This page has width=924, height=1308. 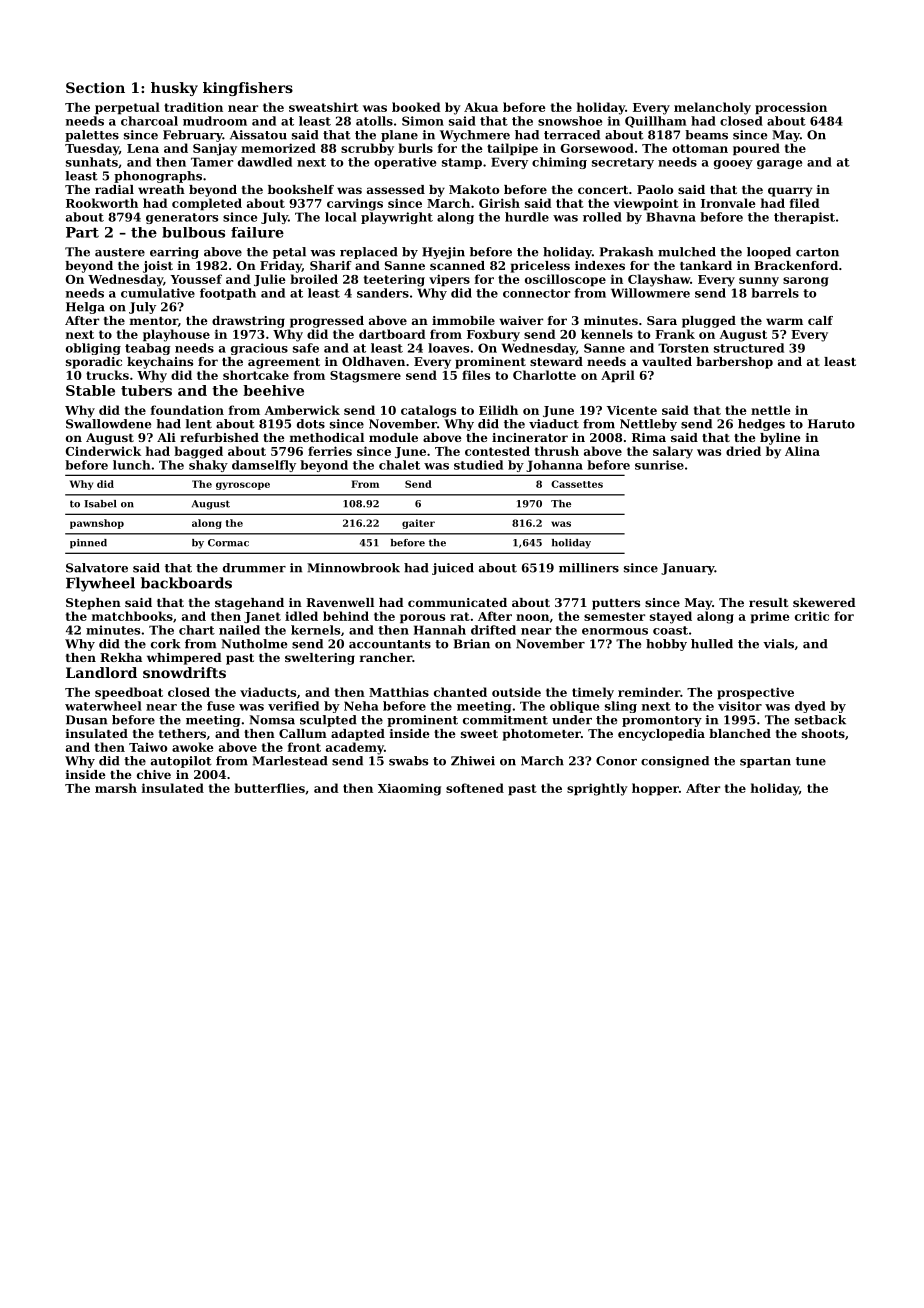 What do you see at coordinates (199, 424) in the page?
I see `lent` at bounding box center [199, 424].
